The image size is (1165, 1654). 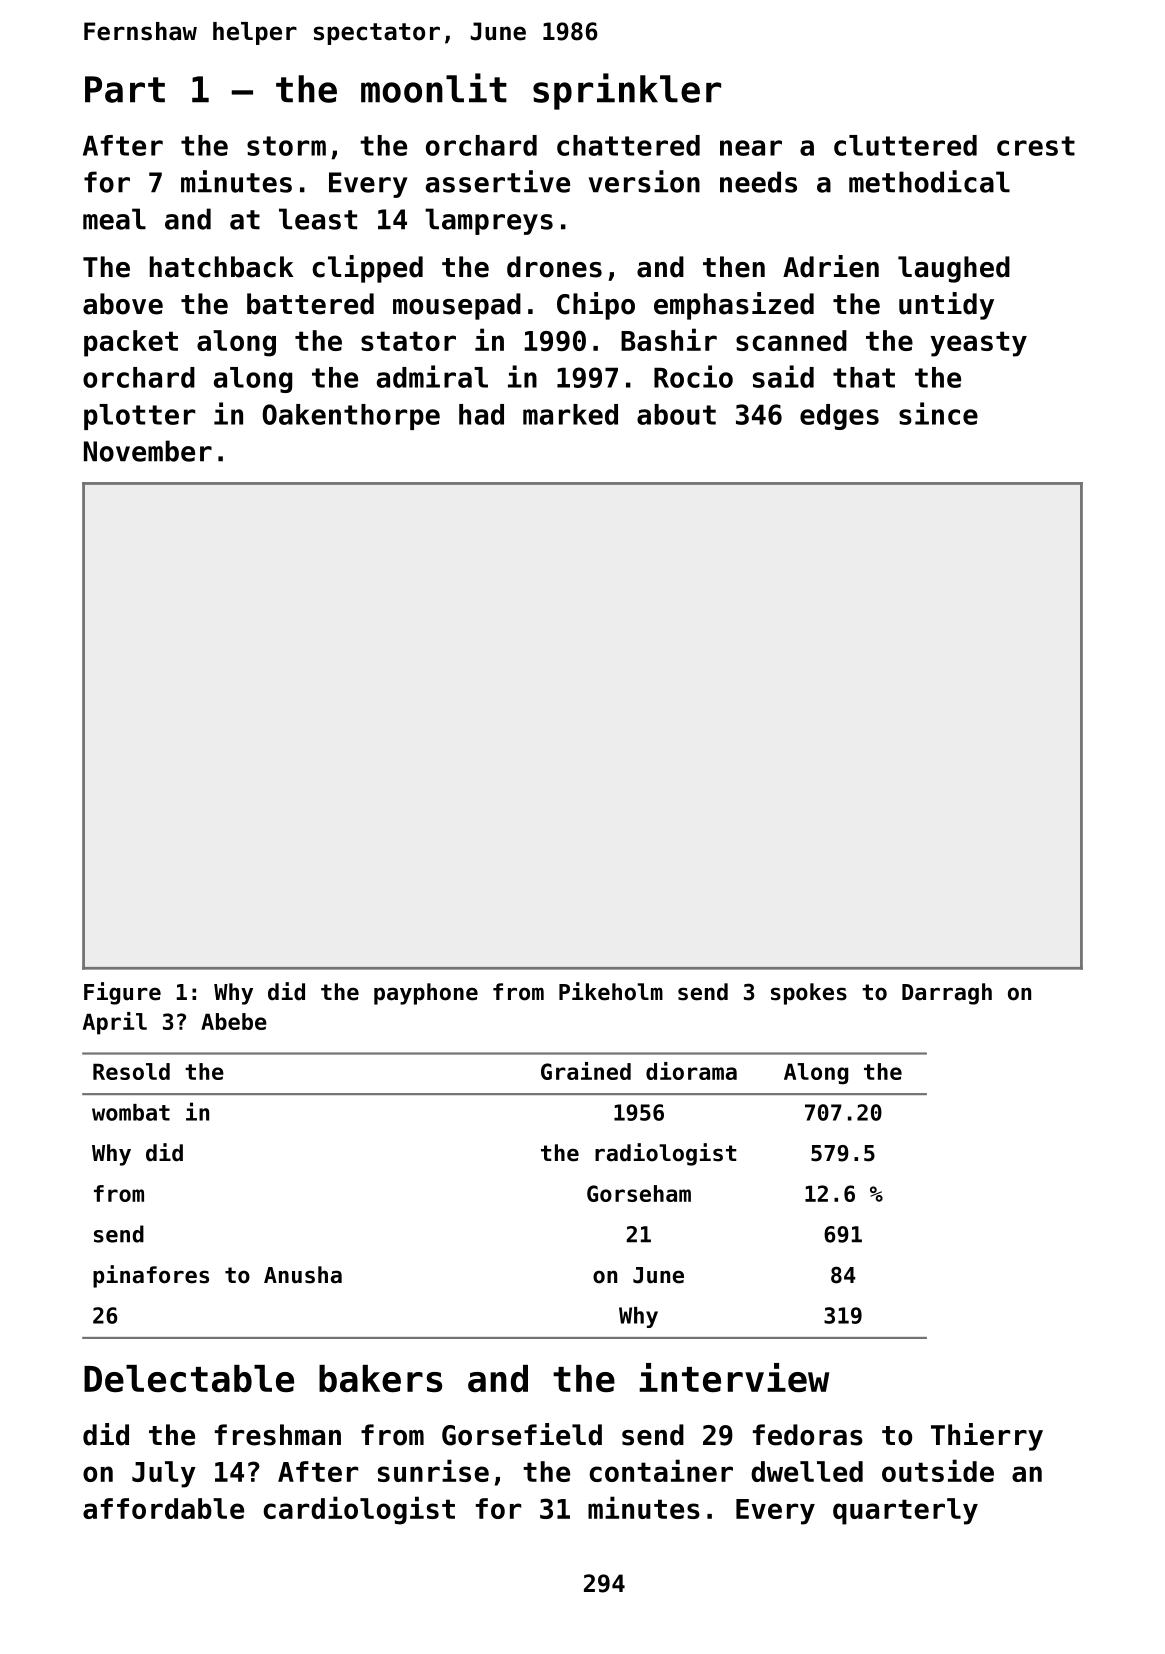 I want to click on Figure, so click(x=122, y=993).
